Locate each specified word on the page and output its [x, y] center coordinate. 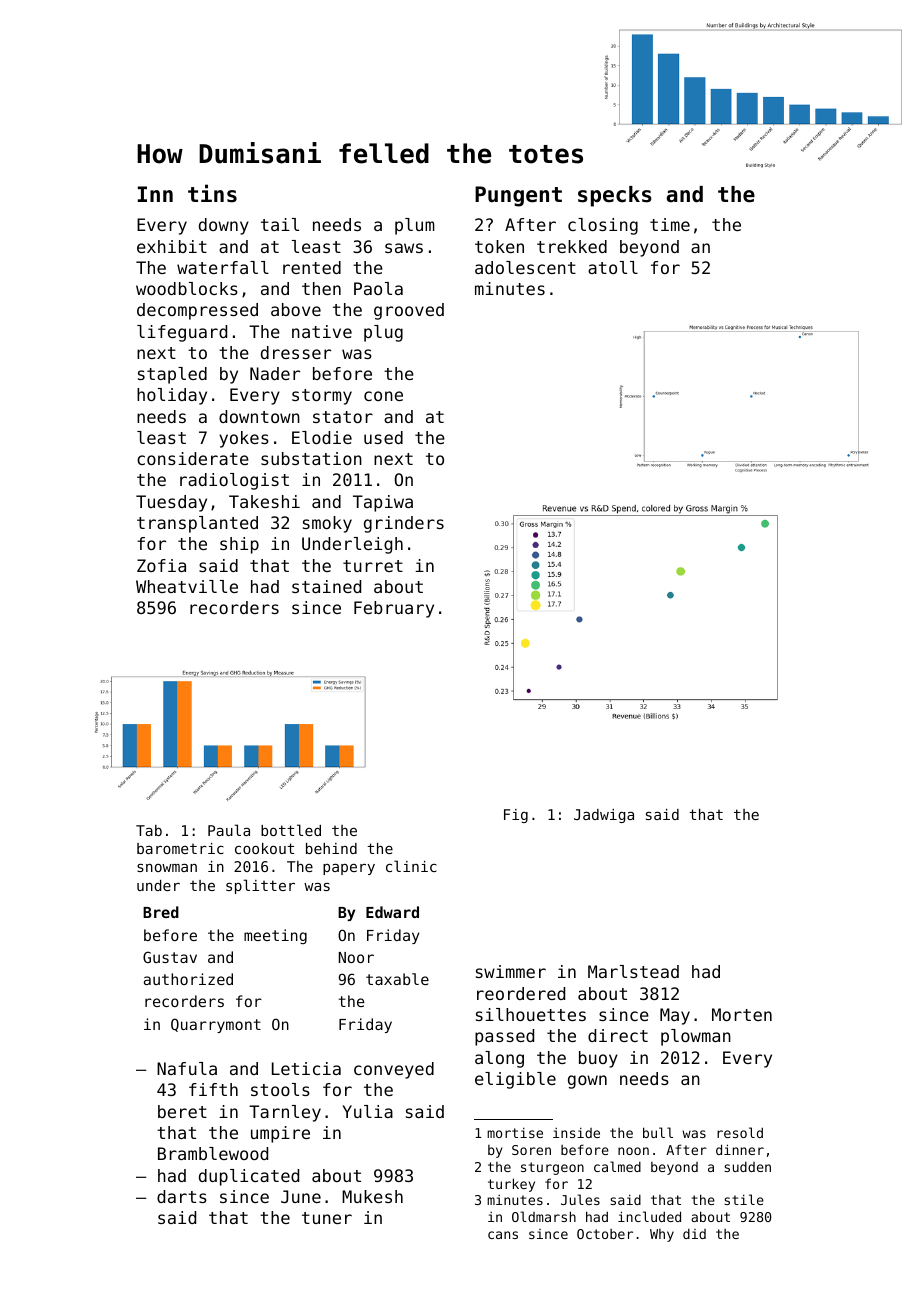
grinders [404, 524]
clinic [411, 866]
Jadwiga [604, 816]
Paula [229, 830]
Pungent [518, 196]
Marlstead [633, 971]
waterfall [223, 267]
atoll [613, 267]
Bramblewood [213, 1153]
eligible [515, 1080]
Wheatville [187, 586]
